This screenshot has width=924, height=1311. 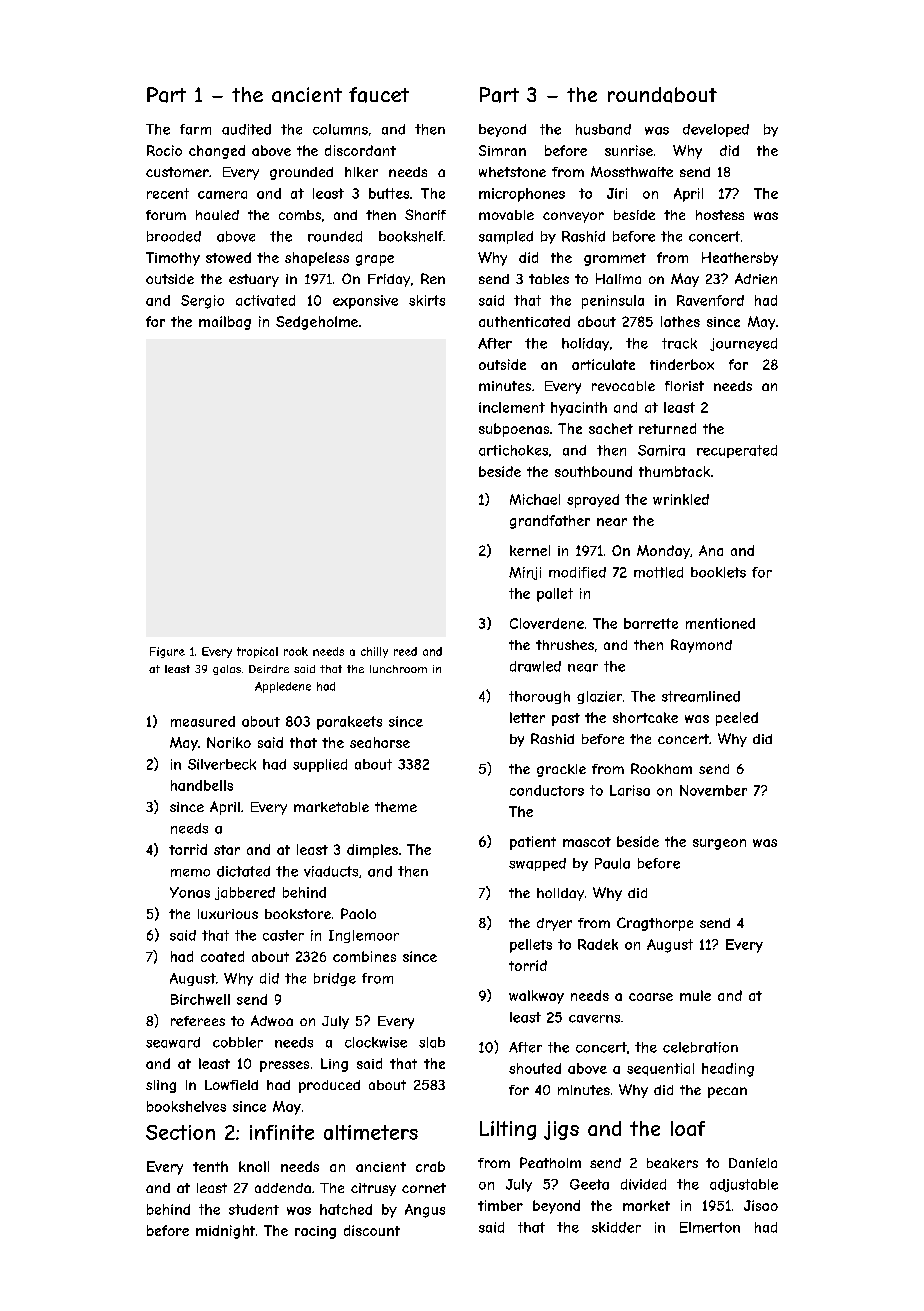 What do you see at coordinates (231, 1085) in the screenshot?
I see `Lowfield` at bounding box center [231, 1085].
